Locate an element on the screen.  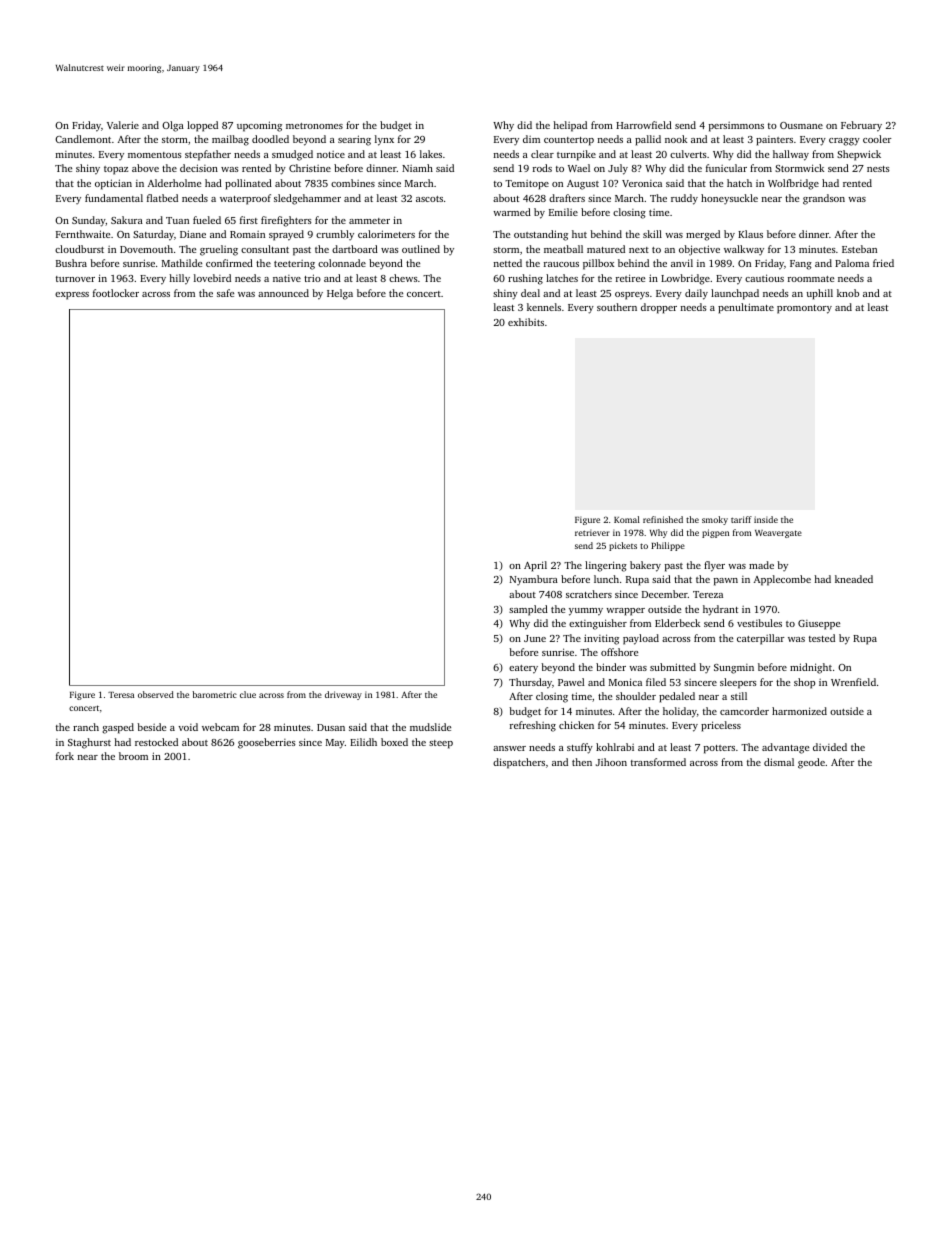
barometric is located at coordinates (215, 694).
